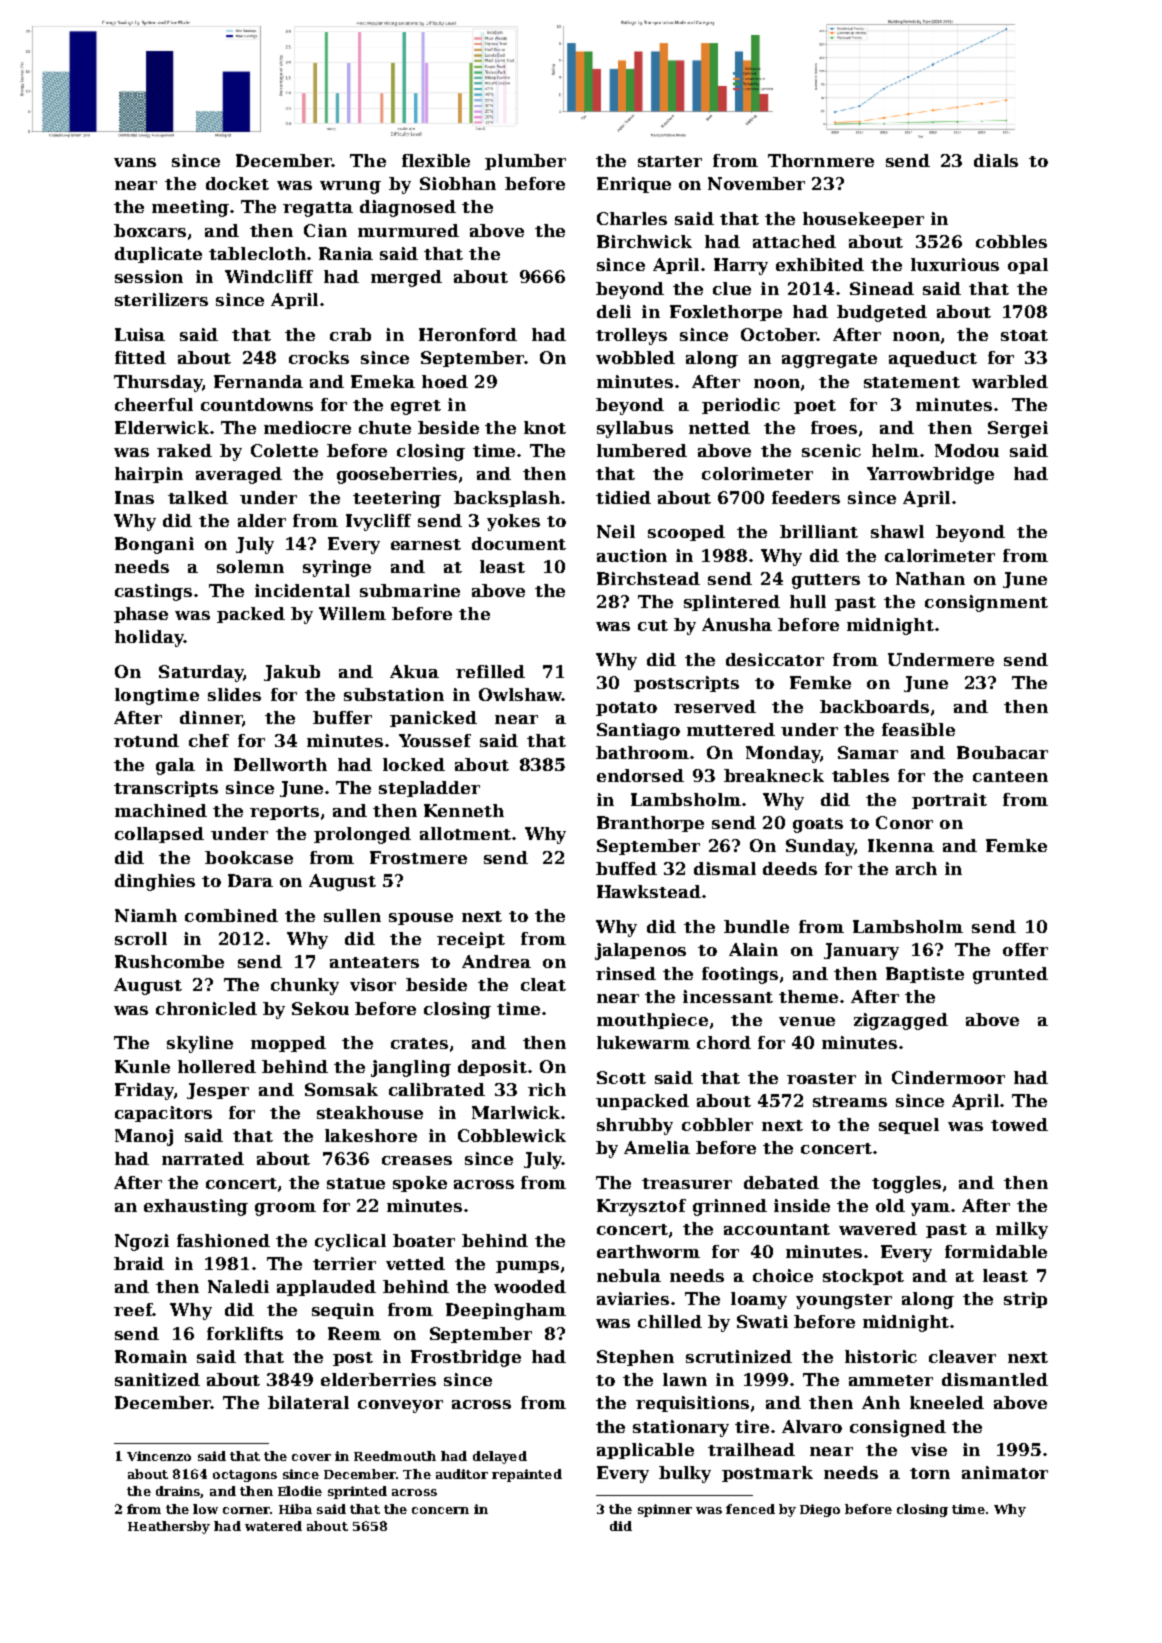 The width and height of the screenshot is (1162, 1643). What do you see at coordinates (350, 187) in the screenshot?
I see `wrung` at bounding box center [350, 187].
